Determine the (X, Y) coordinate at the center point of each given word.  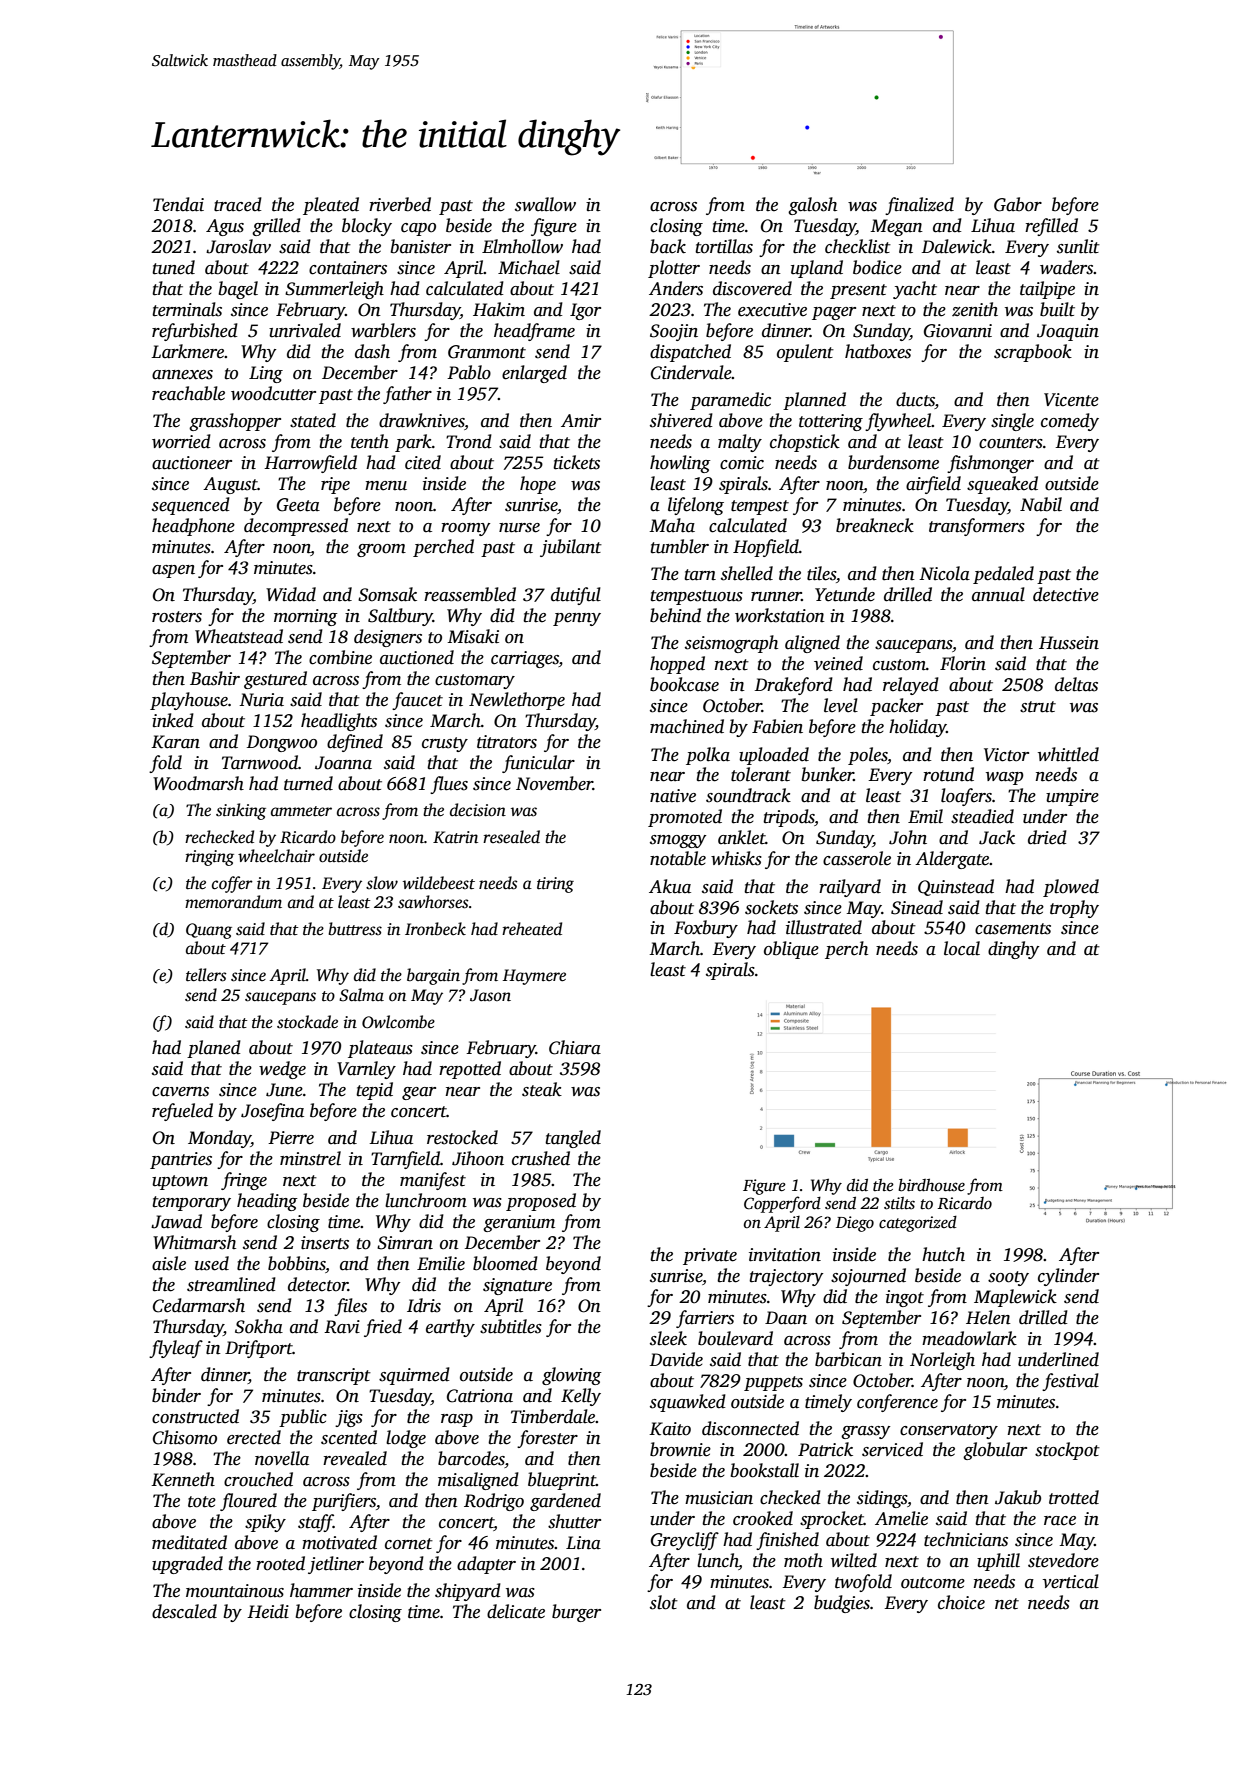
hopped (677, 665)
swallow (545, 204)
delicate (516, 1611)
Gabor (1018, 204)
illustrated (824, 927)
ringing (209, 858)
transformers (977, 527)
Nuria (261, 700)
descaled (184, 1611)
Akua (670, 886)
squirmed (414, 1376)
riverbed (400, 204)
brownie (680, 1449)
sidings (882, 1499)
